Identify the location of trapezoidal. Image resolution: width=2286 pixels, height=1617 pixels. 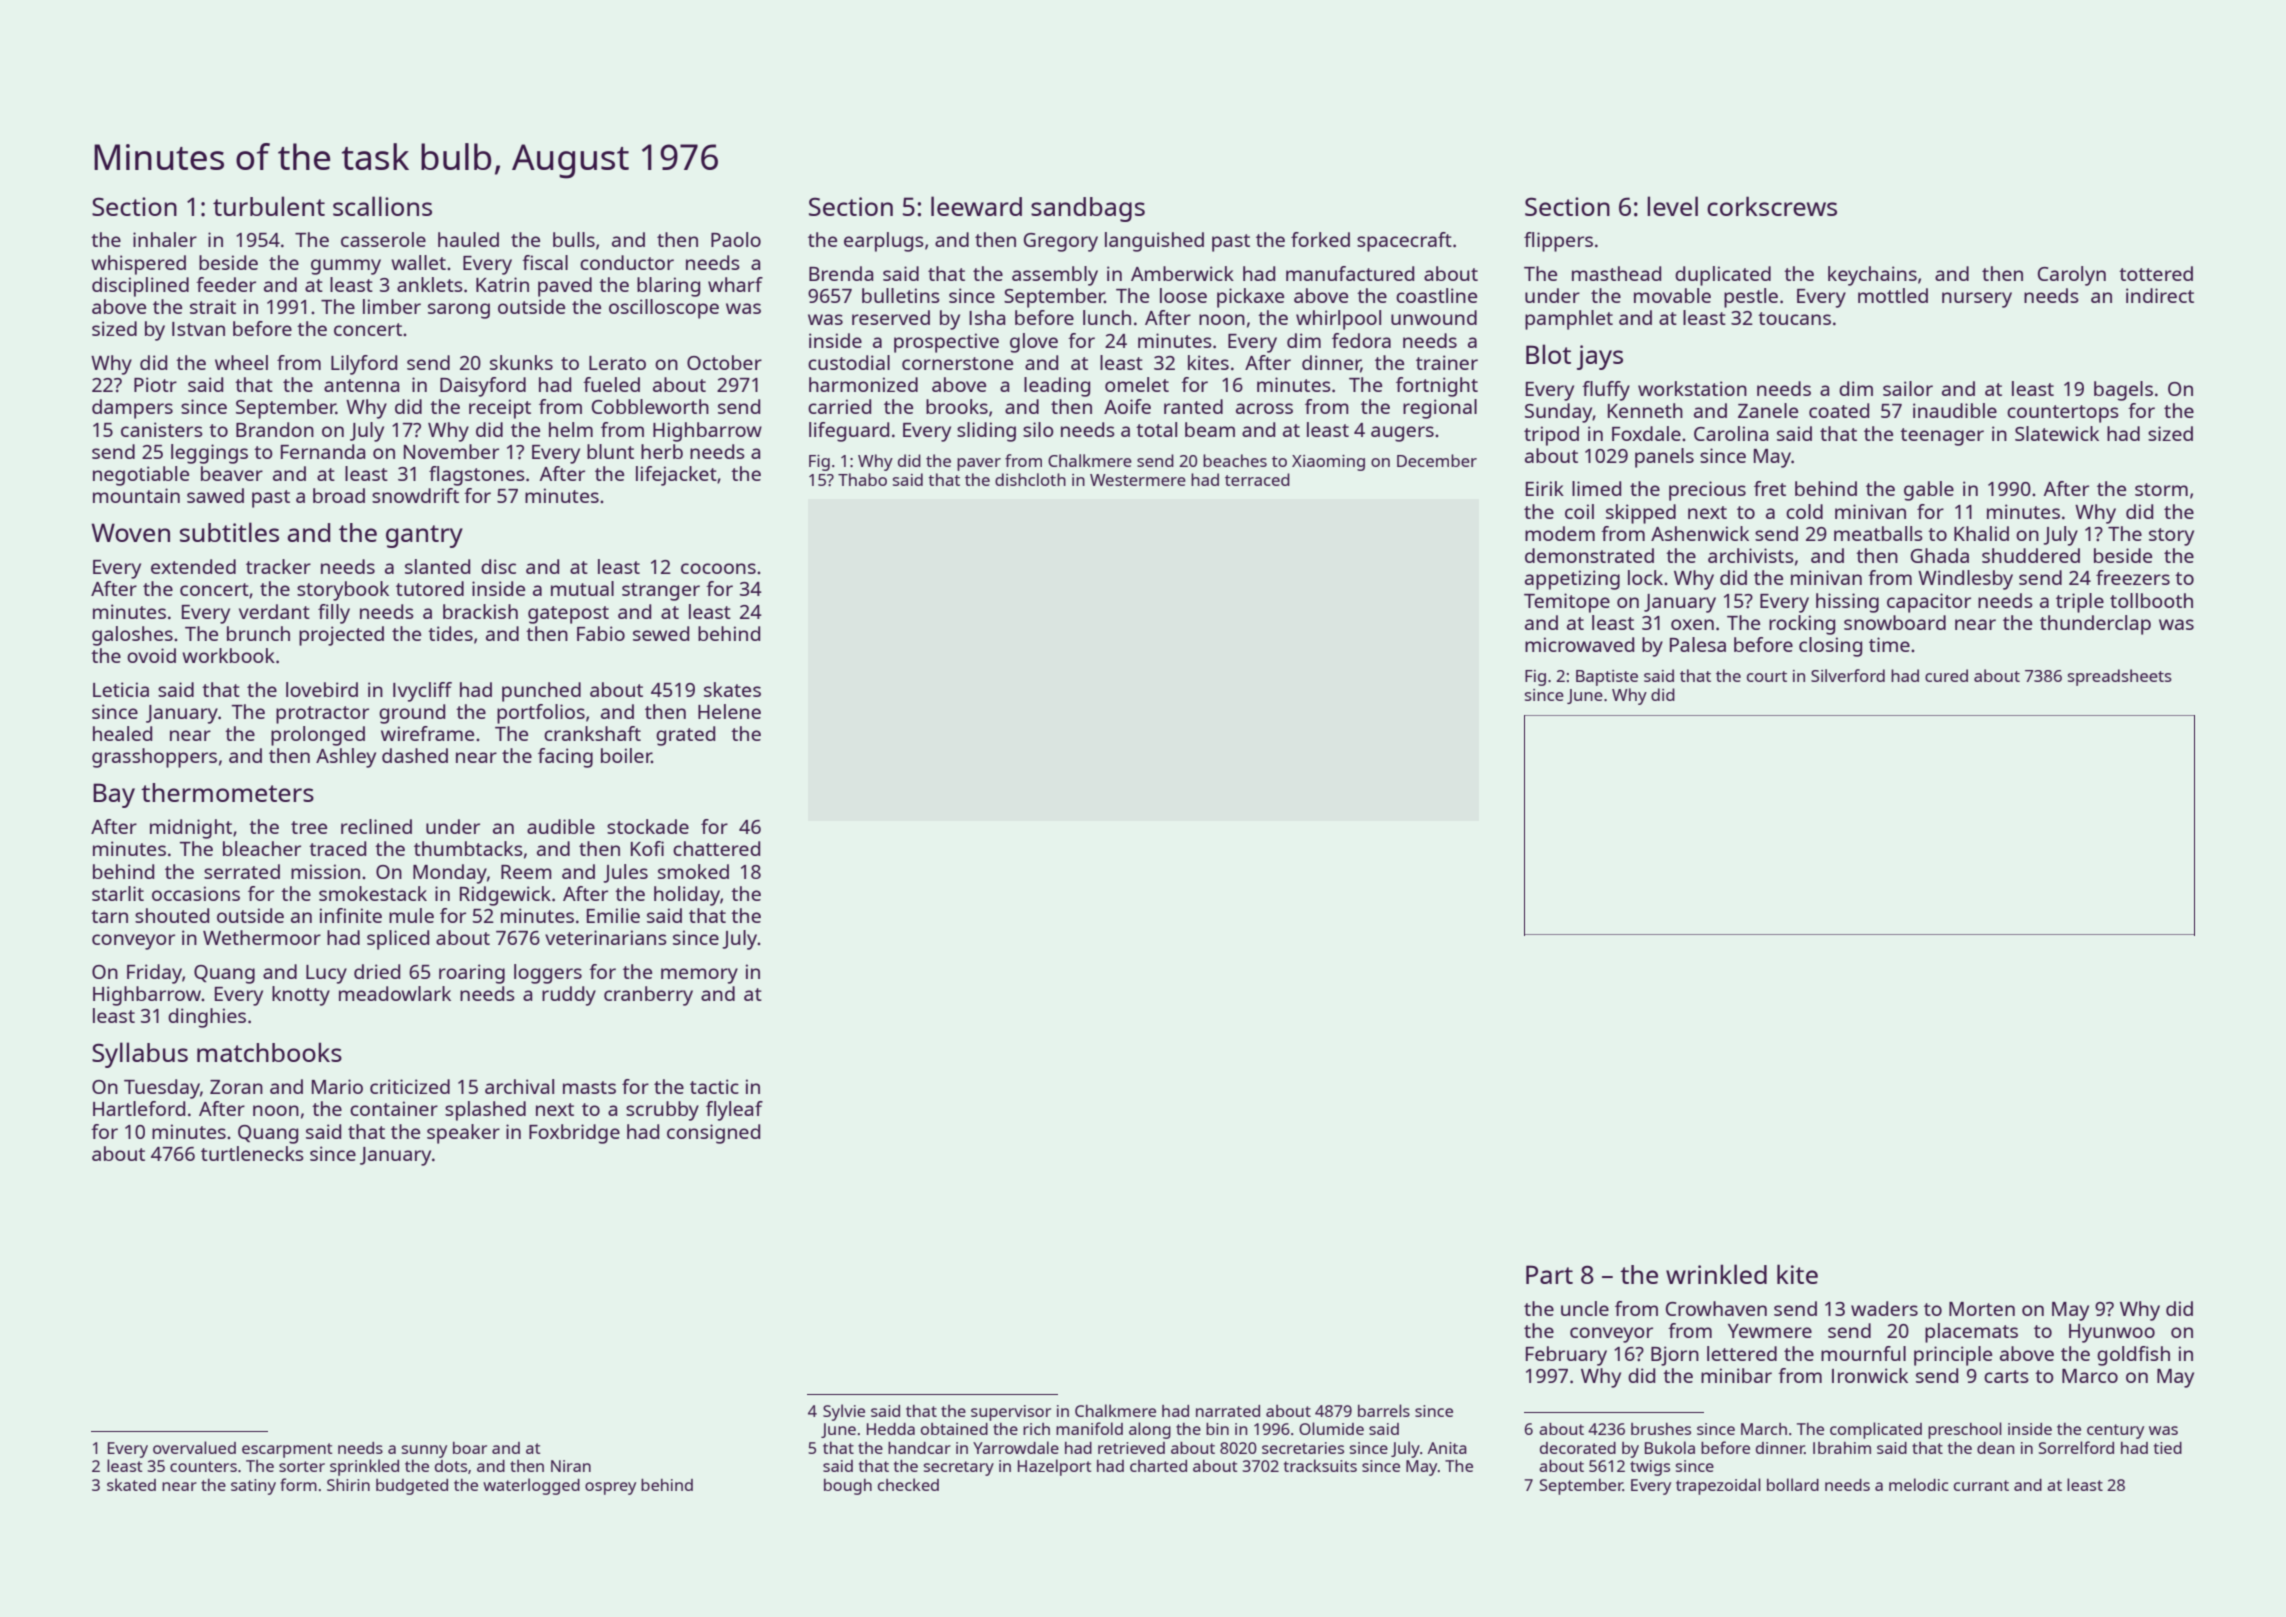
(1718, 1486).
